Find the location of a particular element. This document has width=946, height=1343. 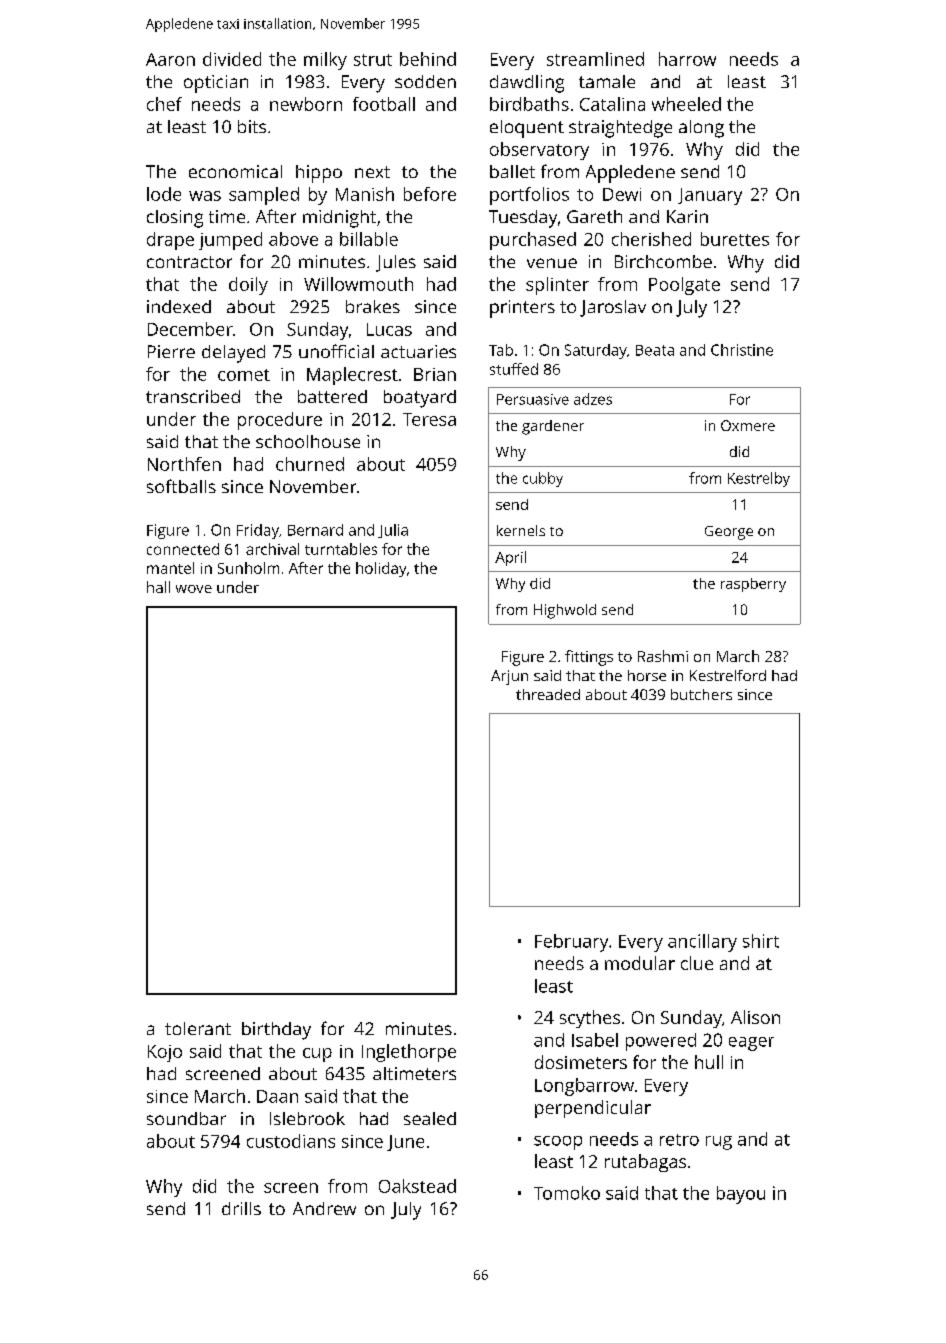

hall is located at coordinates (158, 587).
